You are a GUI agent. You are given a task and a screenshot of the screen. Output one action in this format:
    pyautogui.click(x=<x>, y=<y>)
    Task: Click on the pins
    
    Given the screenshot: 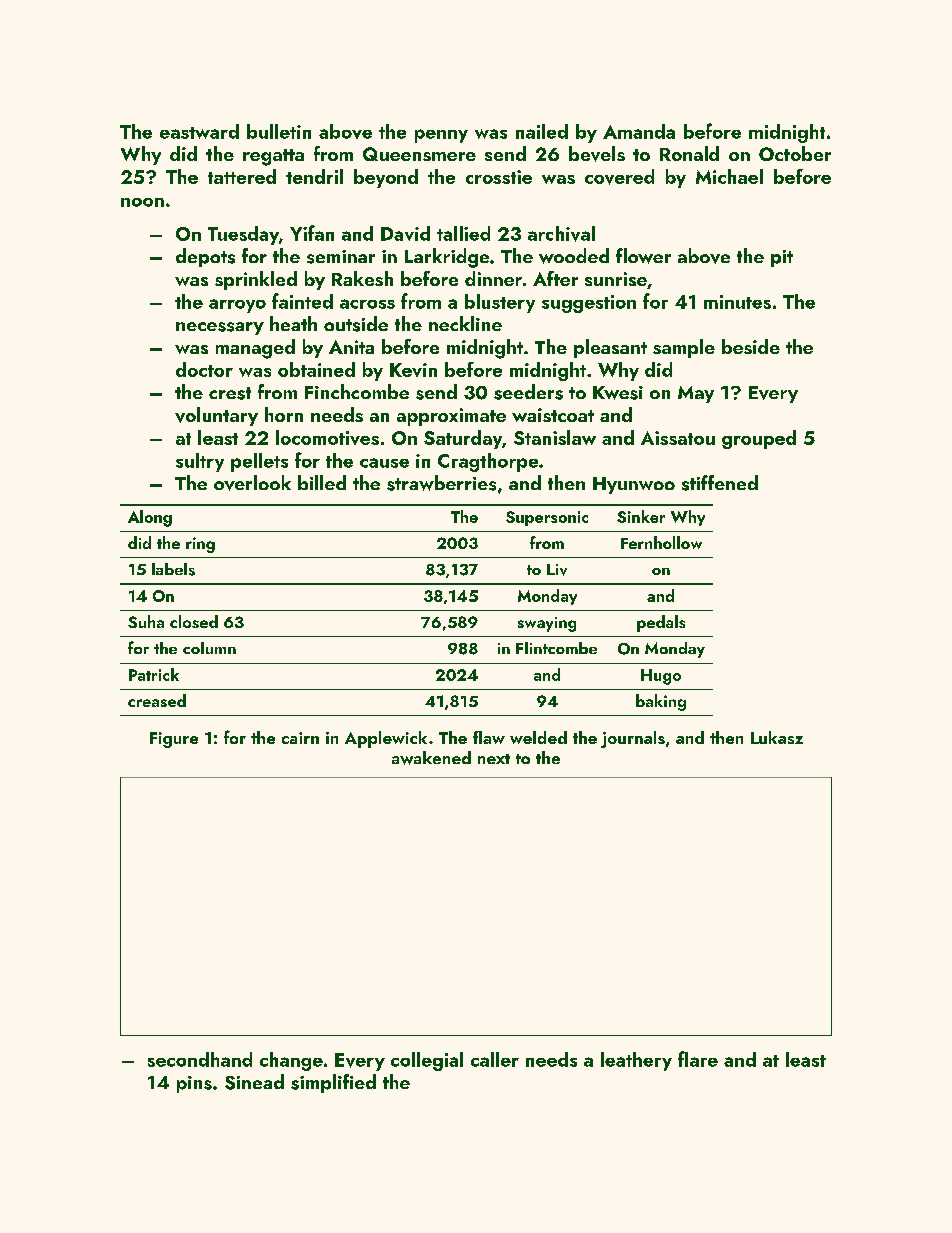 What is the action you would take?
    pyautogui.click(x=194, y=1084)
